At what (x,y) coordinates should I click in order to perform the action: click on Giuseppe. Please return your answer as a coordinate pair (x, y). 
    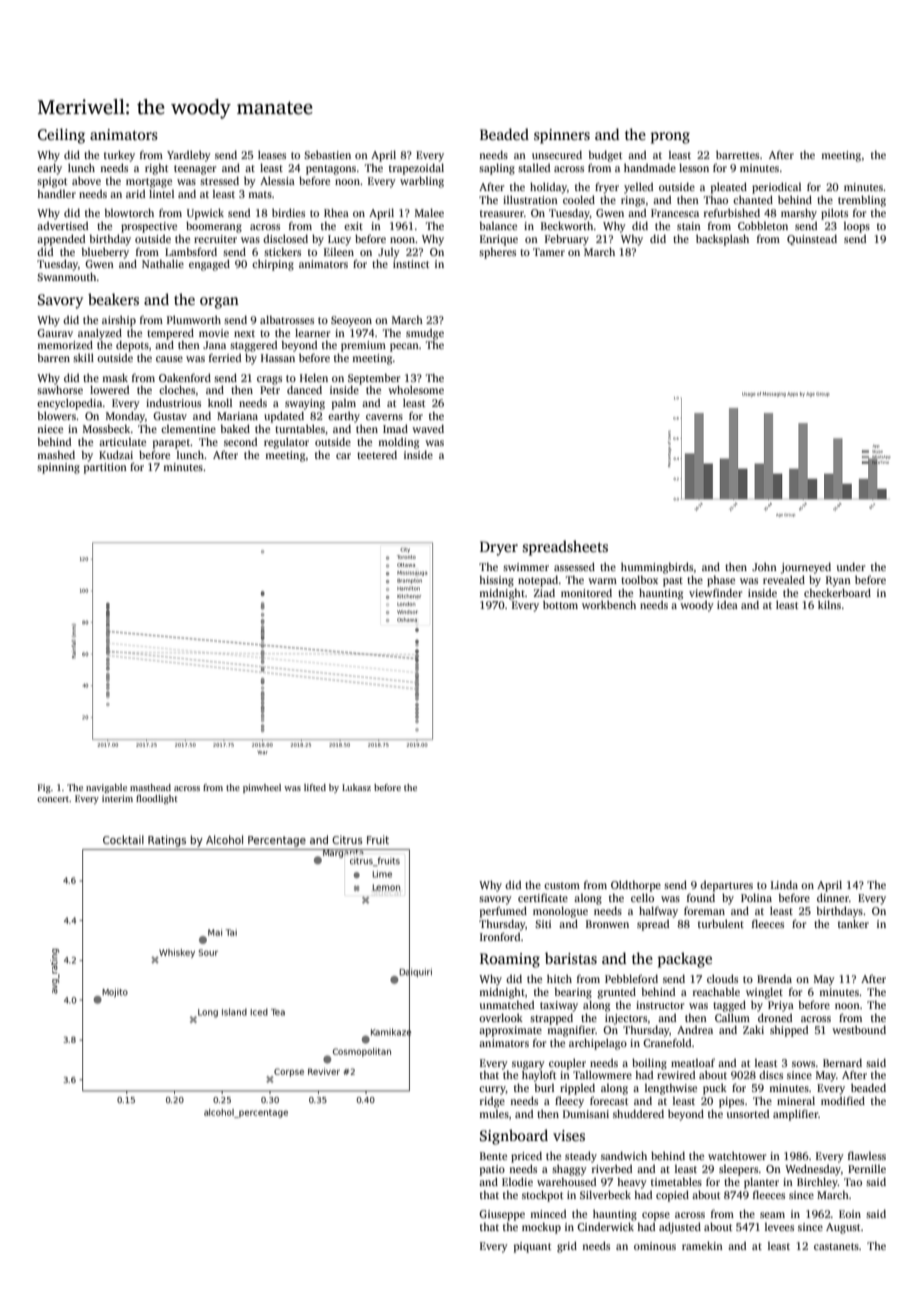
    Looking at the image, I should click on (502, 1215).
